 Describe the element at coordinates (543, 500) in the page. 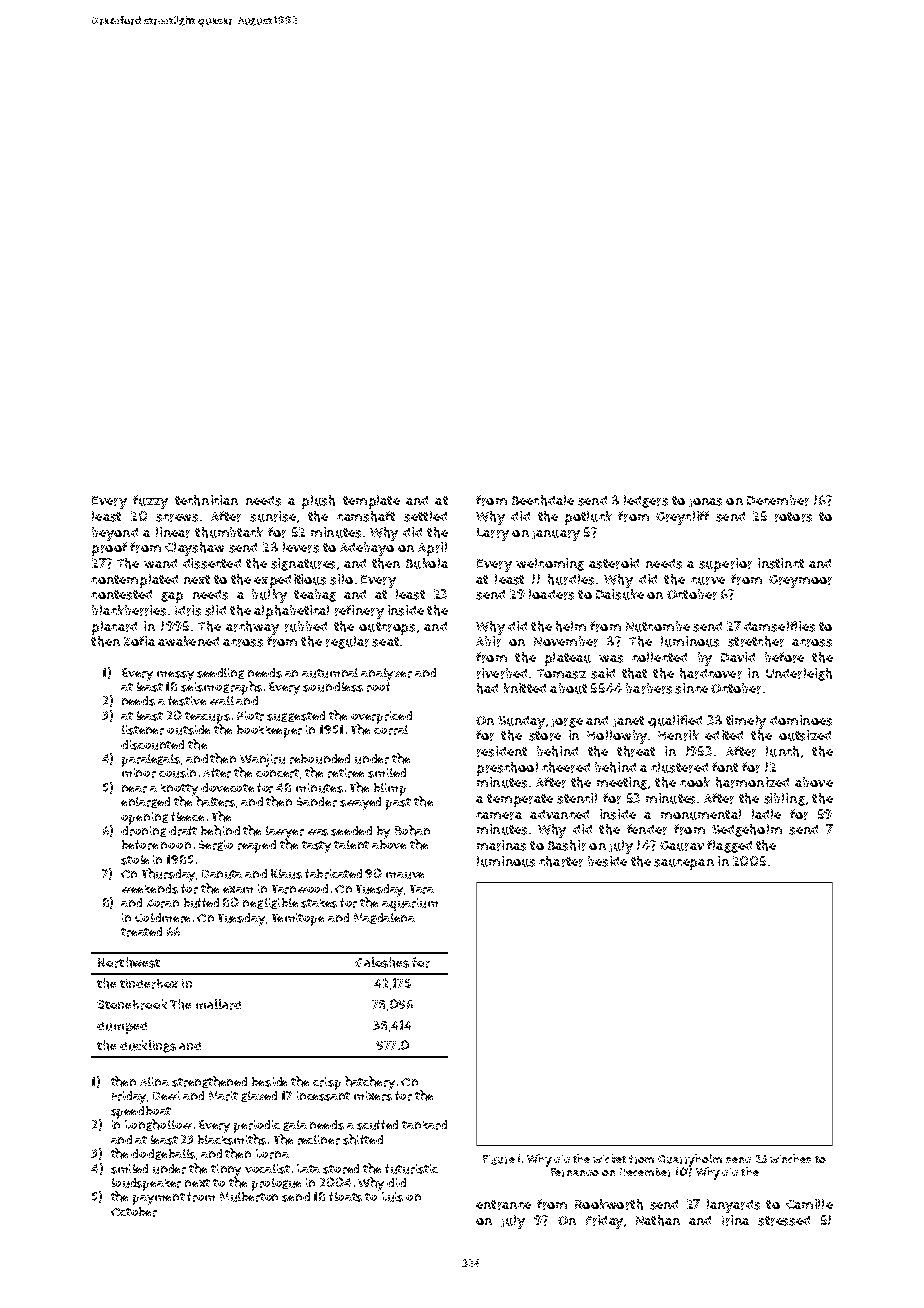

I see `Beechdale` at that location.
